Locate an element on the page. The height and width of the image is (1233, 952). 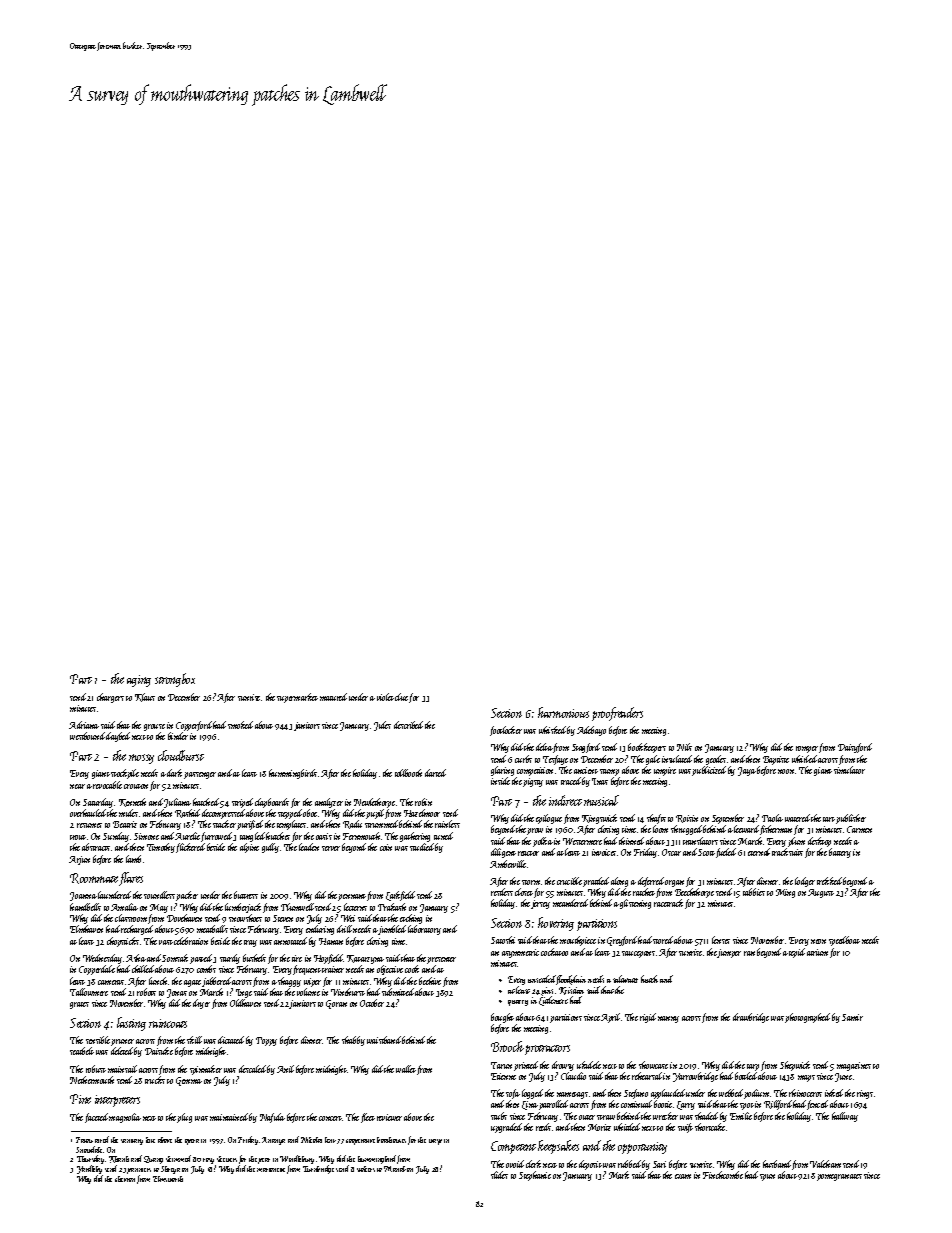
Daisyford is located at coordinates (855, 748).
